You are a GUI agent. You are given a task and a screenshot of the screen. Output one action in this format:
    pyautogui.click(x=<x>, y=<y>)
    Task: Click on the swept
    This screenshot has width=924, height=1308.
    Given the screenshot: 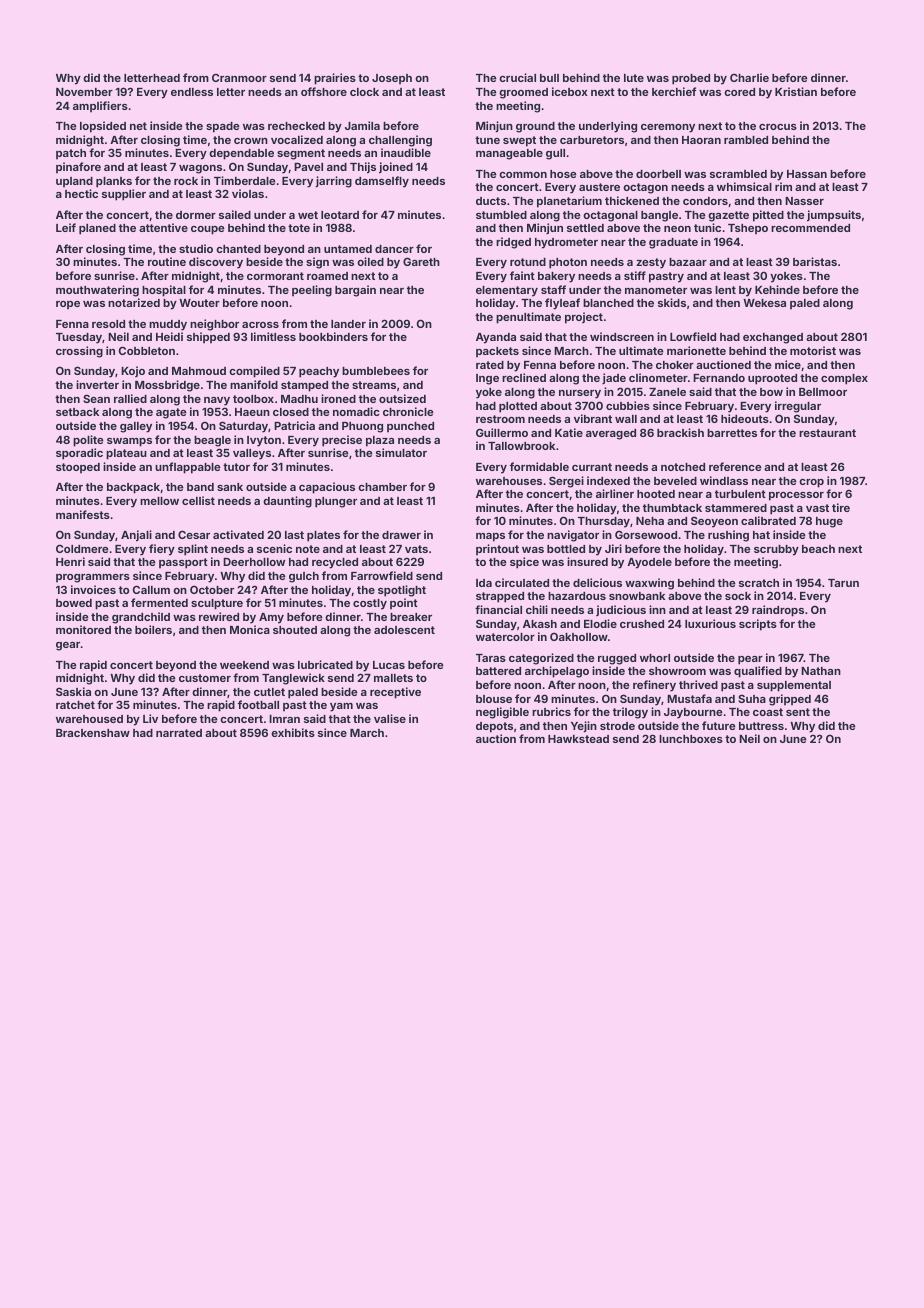 What is the action you would take?
    pyautogui.click(x=519, y=141)
